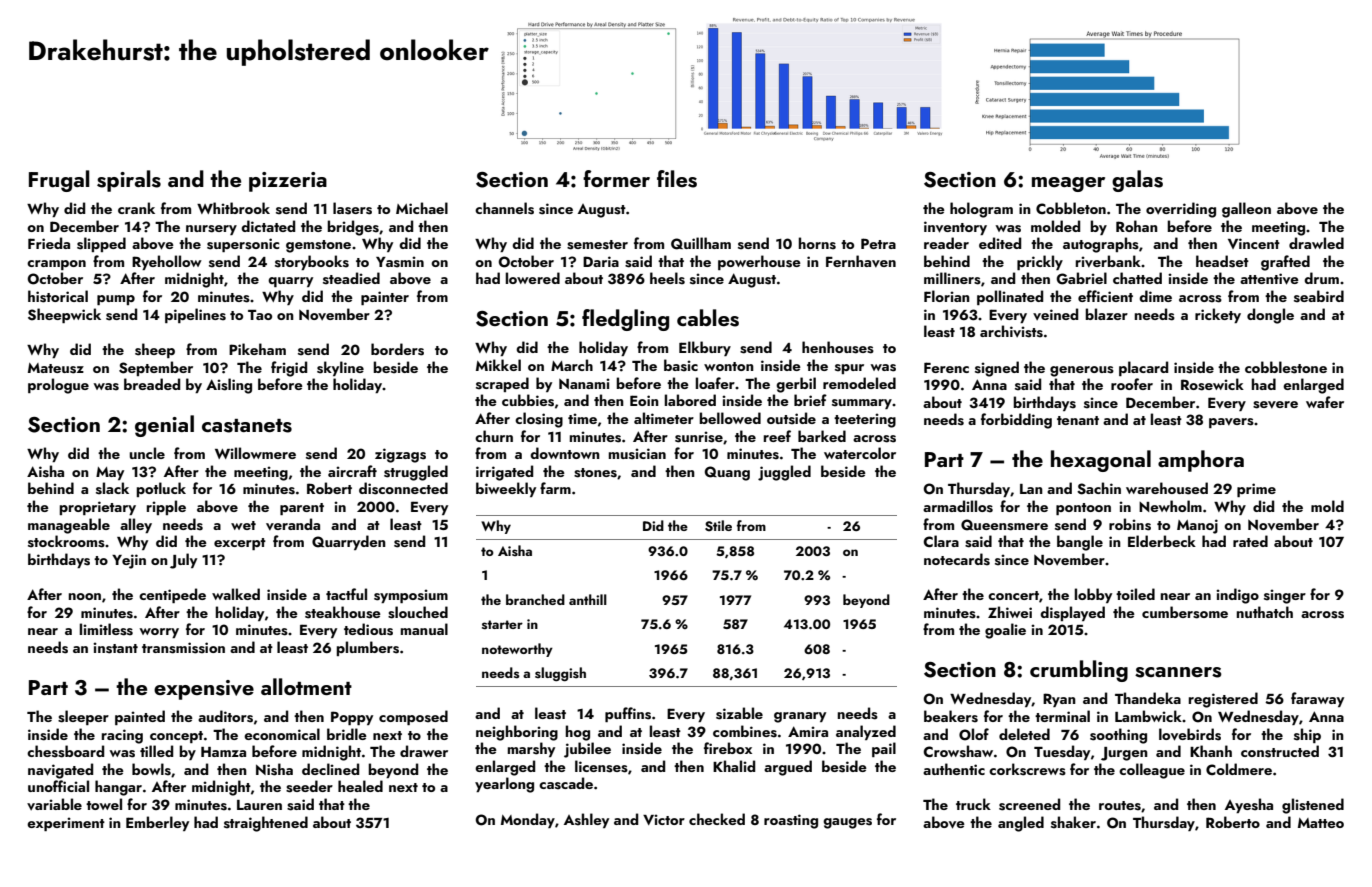 This image has width=1372, height=887. I want to click on barked, so click(822, 436).
